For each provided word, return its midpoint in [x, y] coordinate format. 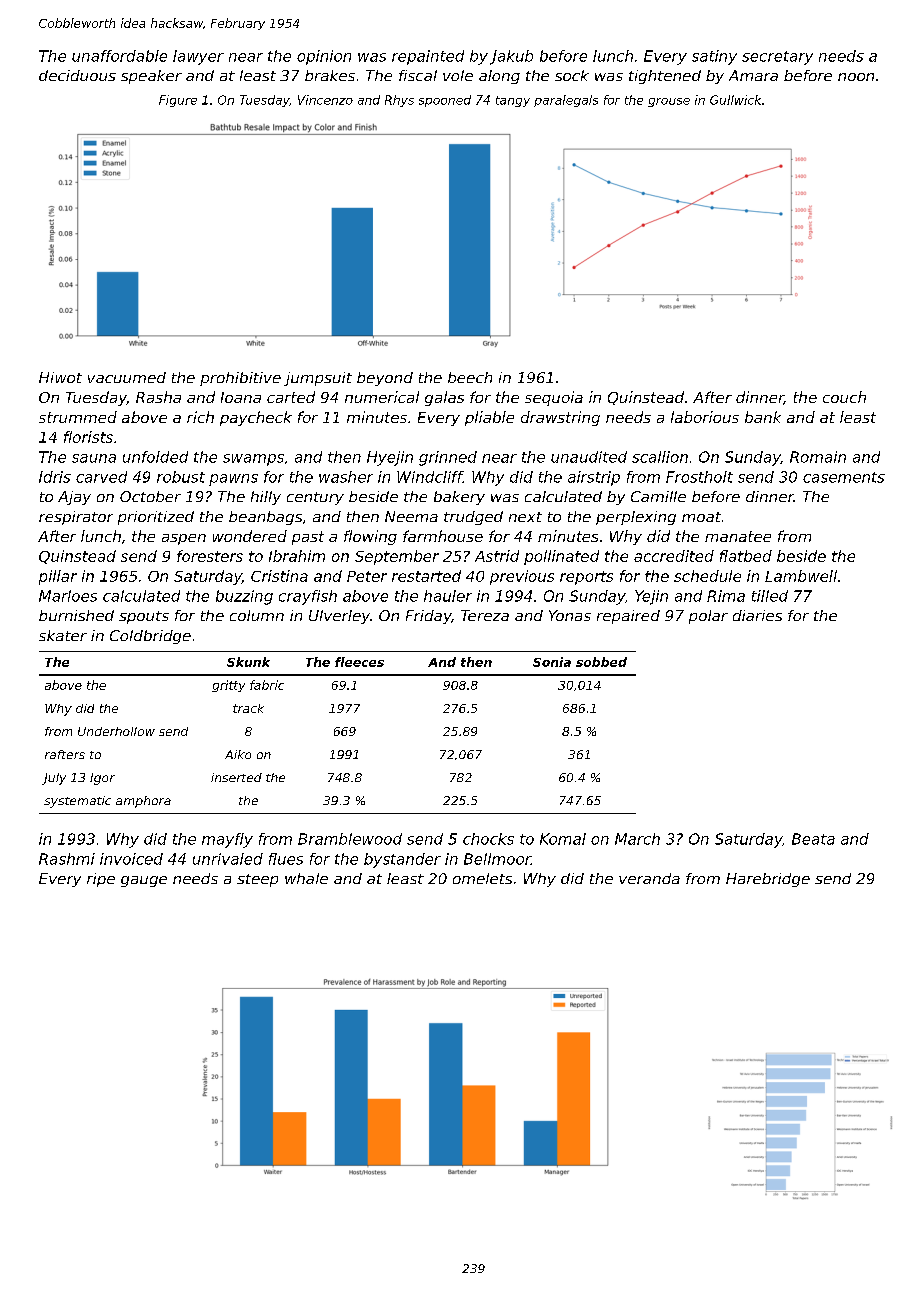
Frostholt [699, 477]
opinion [324, 57]
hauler [448, 596]
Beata [813, 839]
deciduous [77, 75]
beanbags [265, 518]
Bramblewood [350, 839]
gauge [144, 881]
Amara [753, 75]
